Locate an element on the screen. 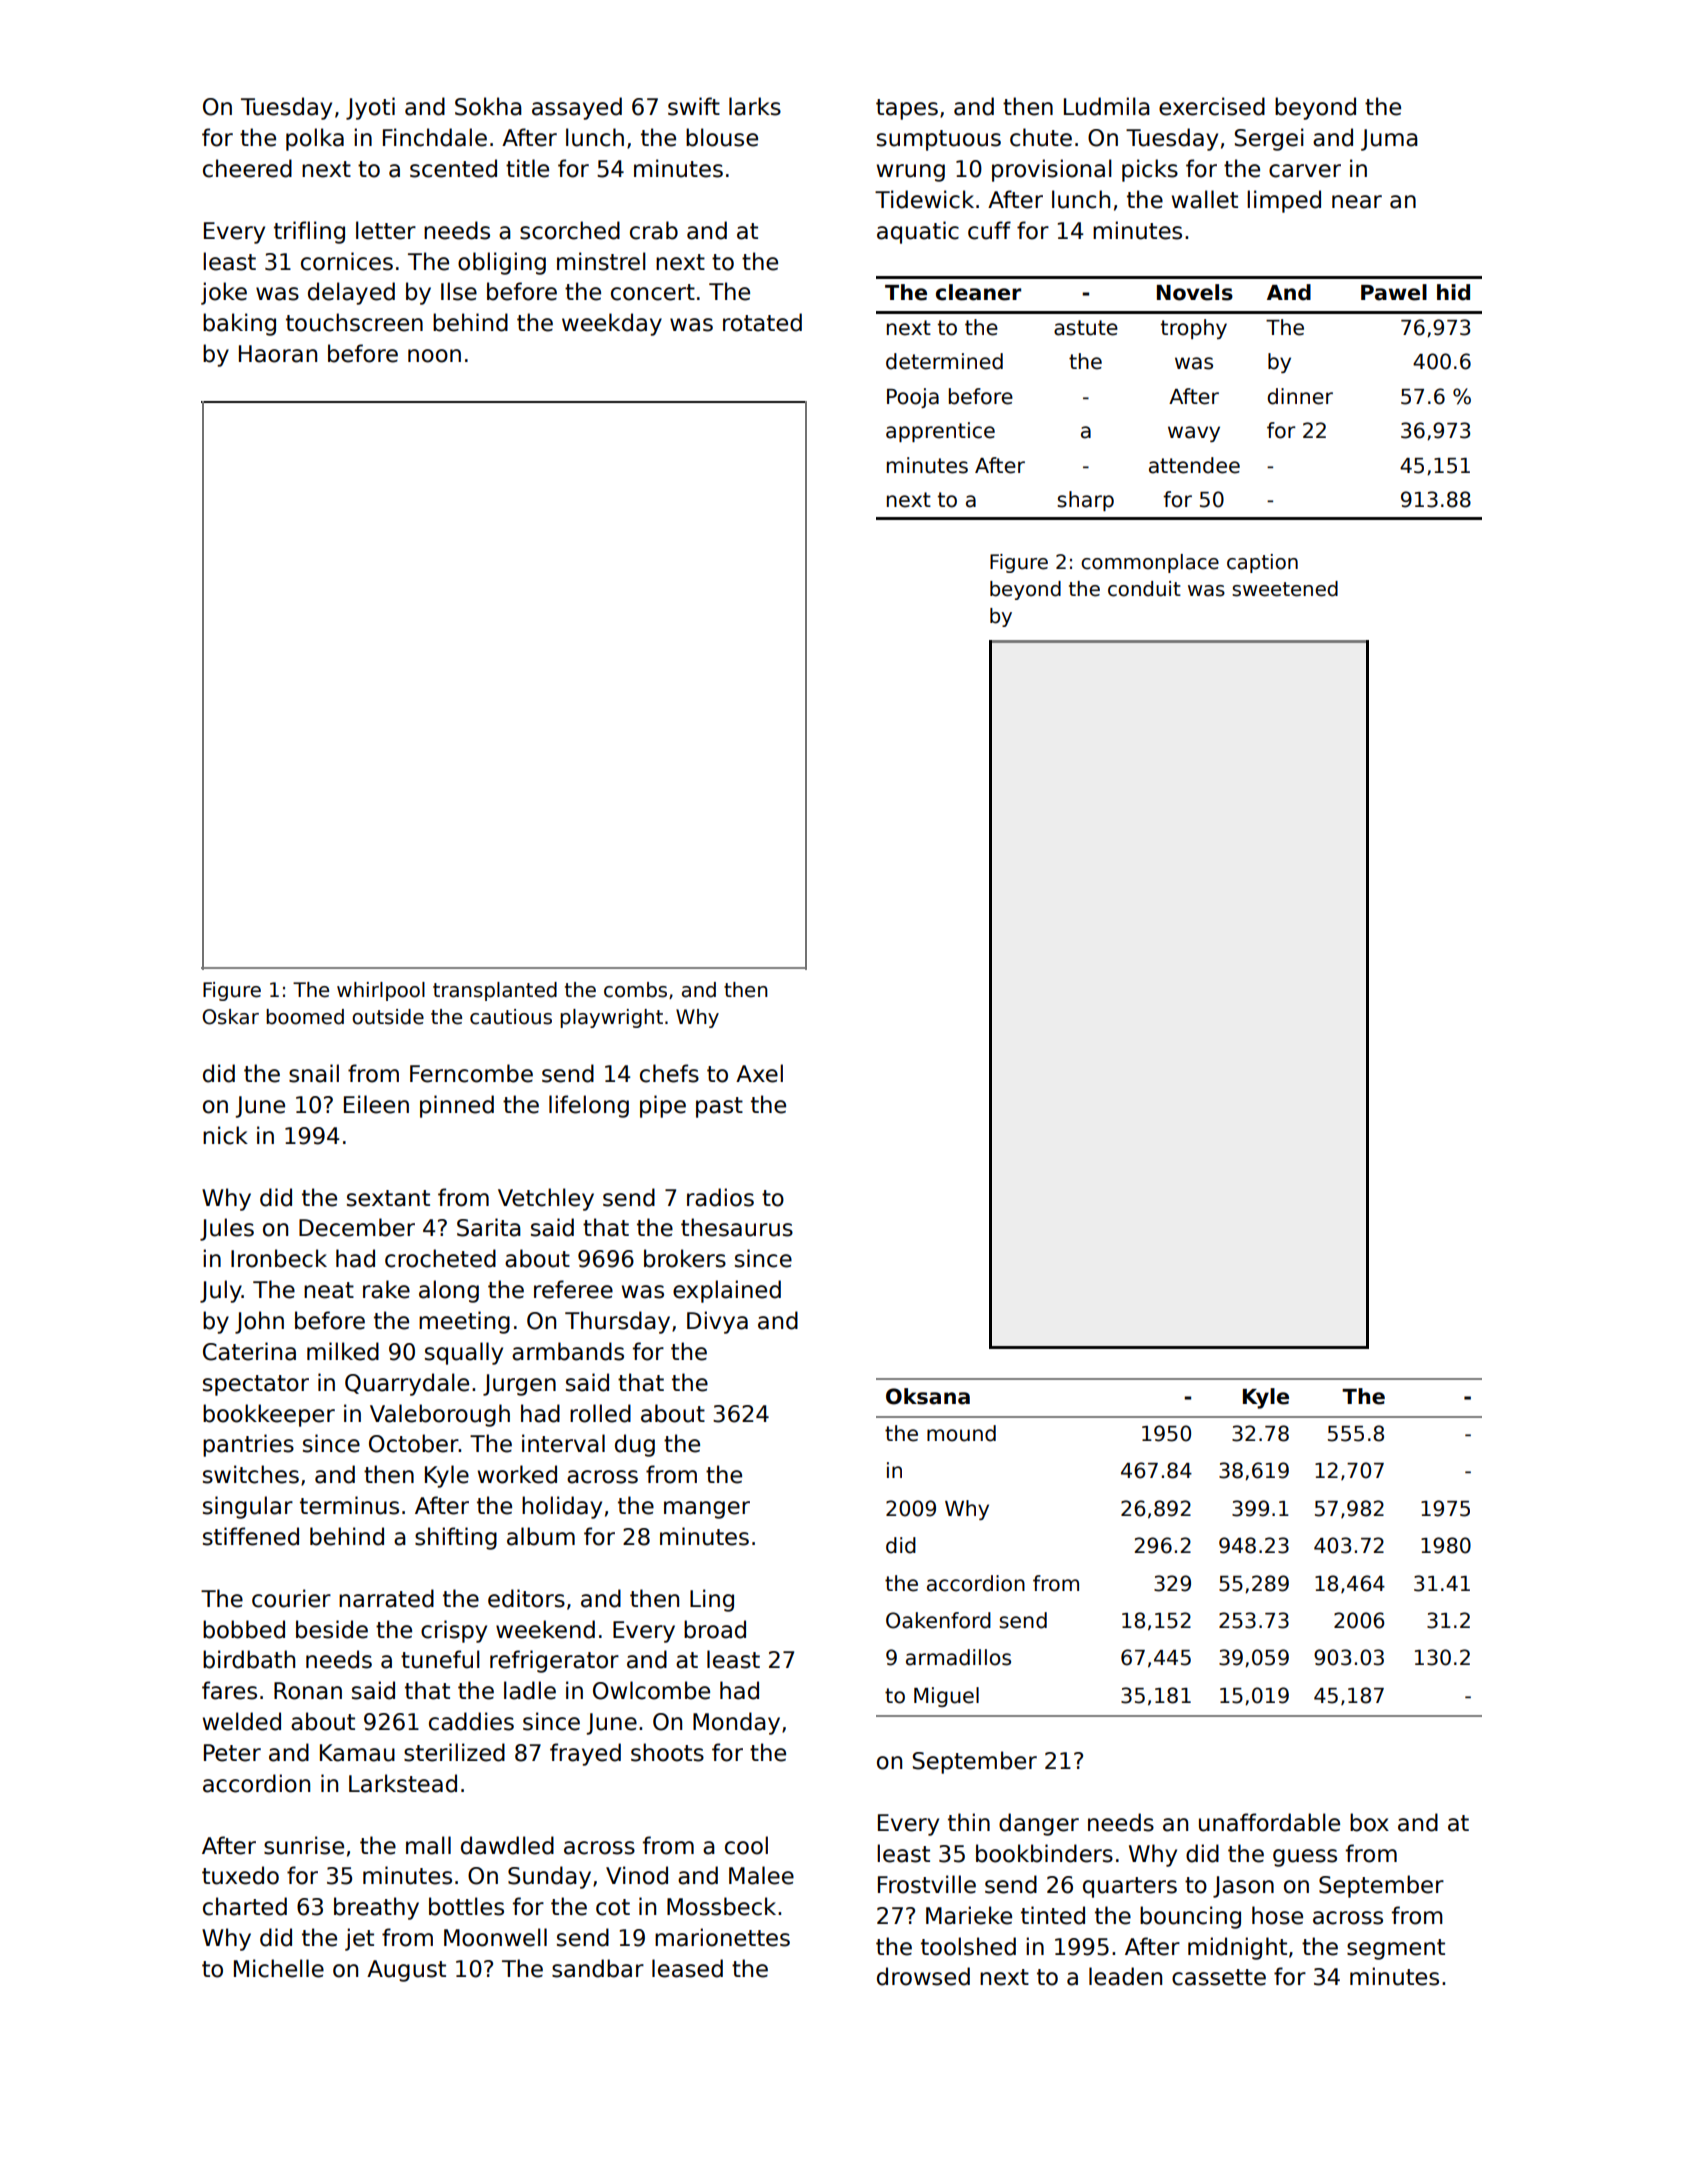  cassette is located at coordinates (1219, 1977).
